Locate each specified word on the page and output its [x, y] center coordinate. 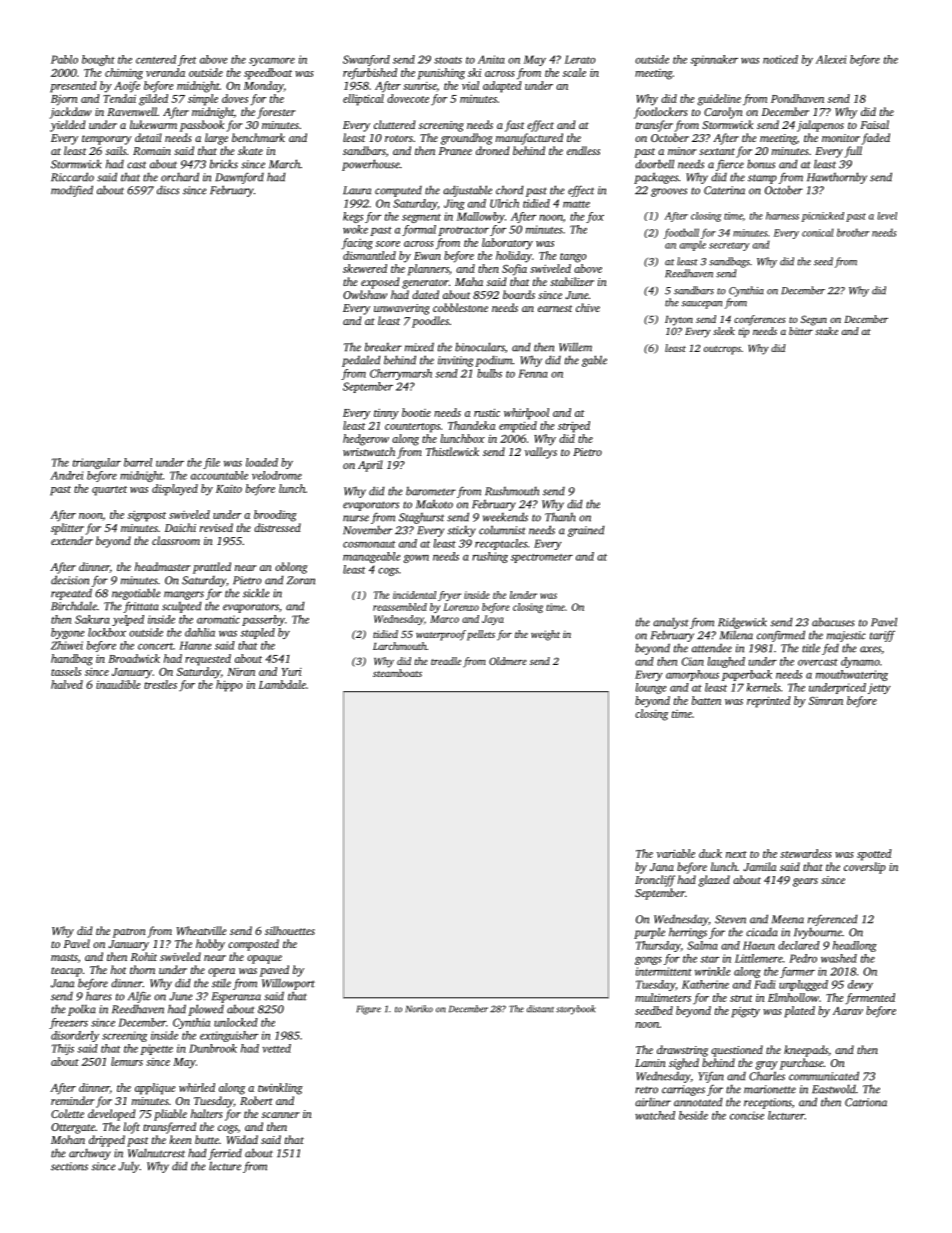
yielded [67, 126]
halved [67, 684]
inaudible [118, 684]
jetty [879, 688]
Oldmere [508, 661]
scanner [281, 1115]
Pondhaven [797, 98]
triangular [97, 463]
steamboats [397, 673]
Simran [826, 701]
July [129, 1167]
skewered [365, 268]
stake [826, 331]
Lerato [580, 59]
